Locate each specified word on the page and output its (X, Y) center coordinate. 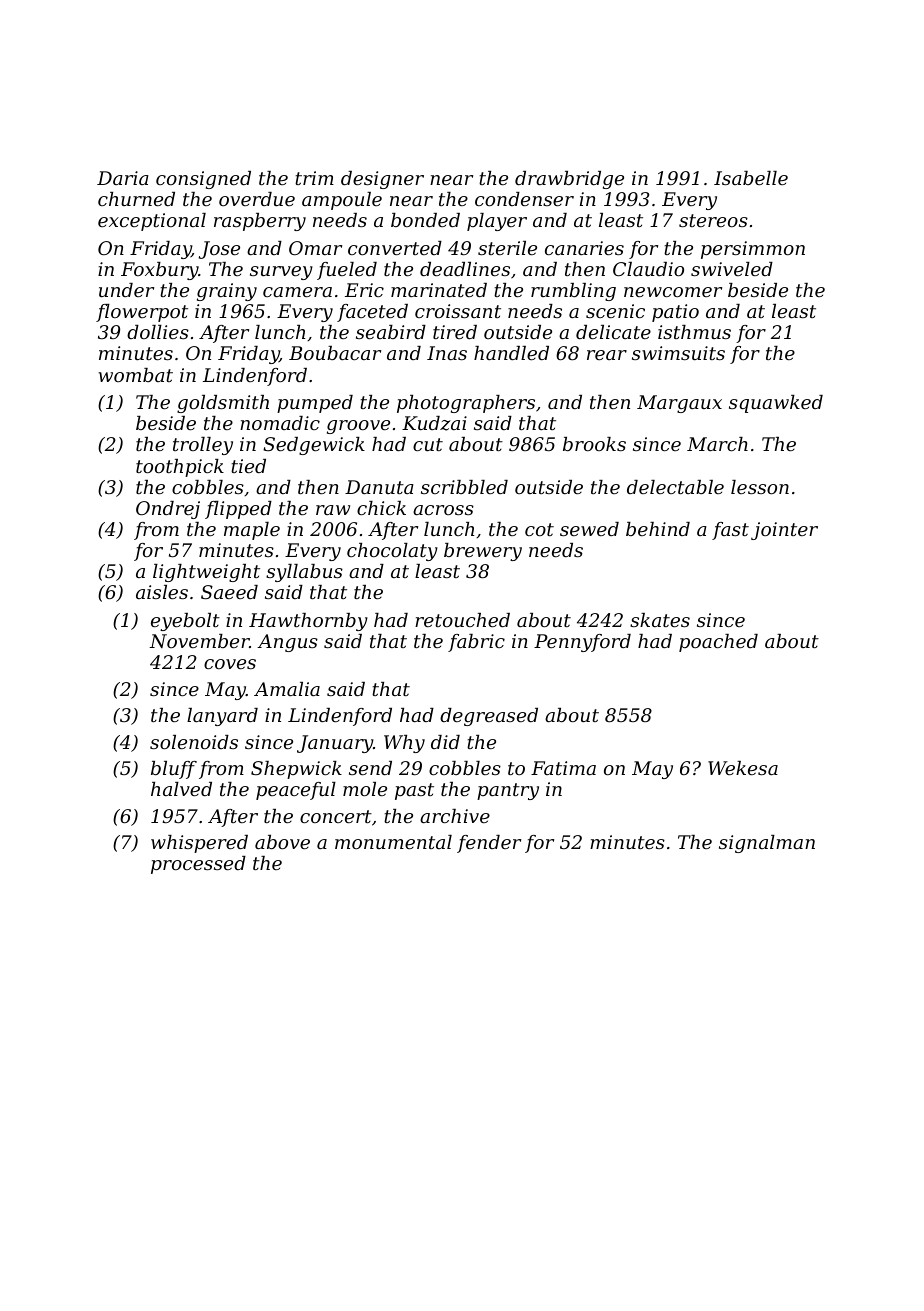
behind (658, 529)
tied (248, 466)
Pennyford (582, 643)
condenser (524, 199)
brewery (483, 552)
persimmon (753, 250)
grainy (227, 292)
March (717, 444)
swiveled (732, 269)
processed (198, 865)
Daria (123, 178)
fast (730, 531)
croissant (458, 311)
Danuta (379, 487)
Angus (287, 643)
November (199, 641)
